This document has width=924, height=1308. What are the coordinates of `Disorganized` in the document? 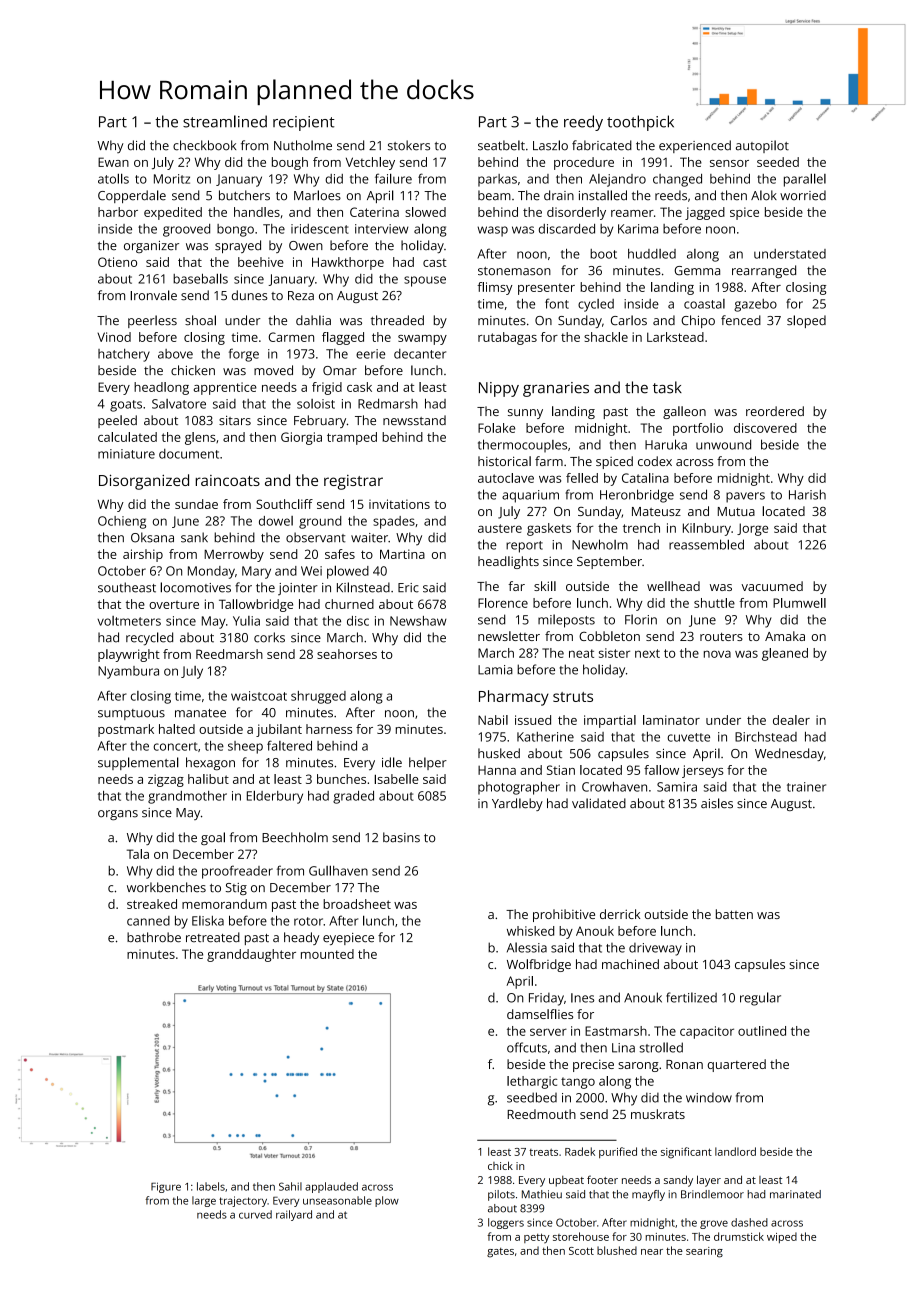 It's located at (144, 482).
